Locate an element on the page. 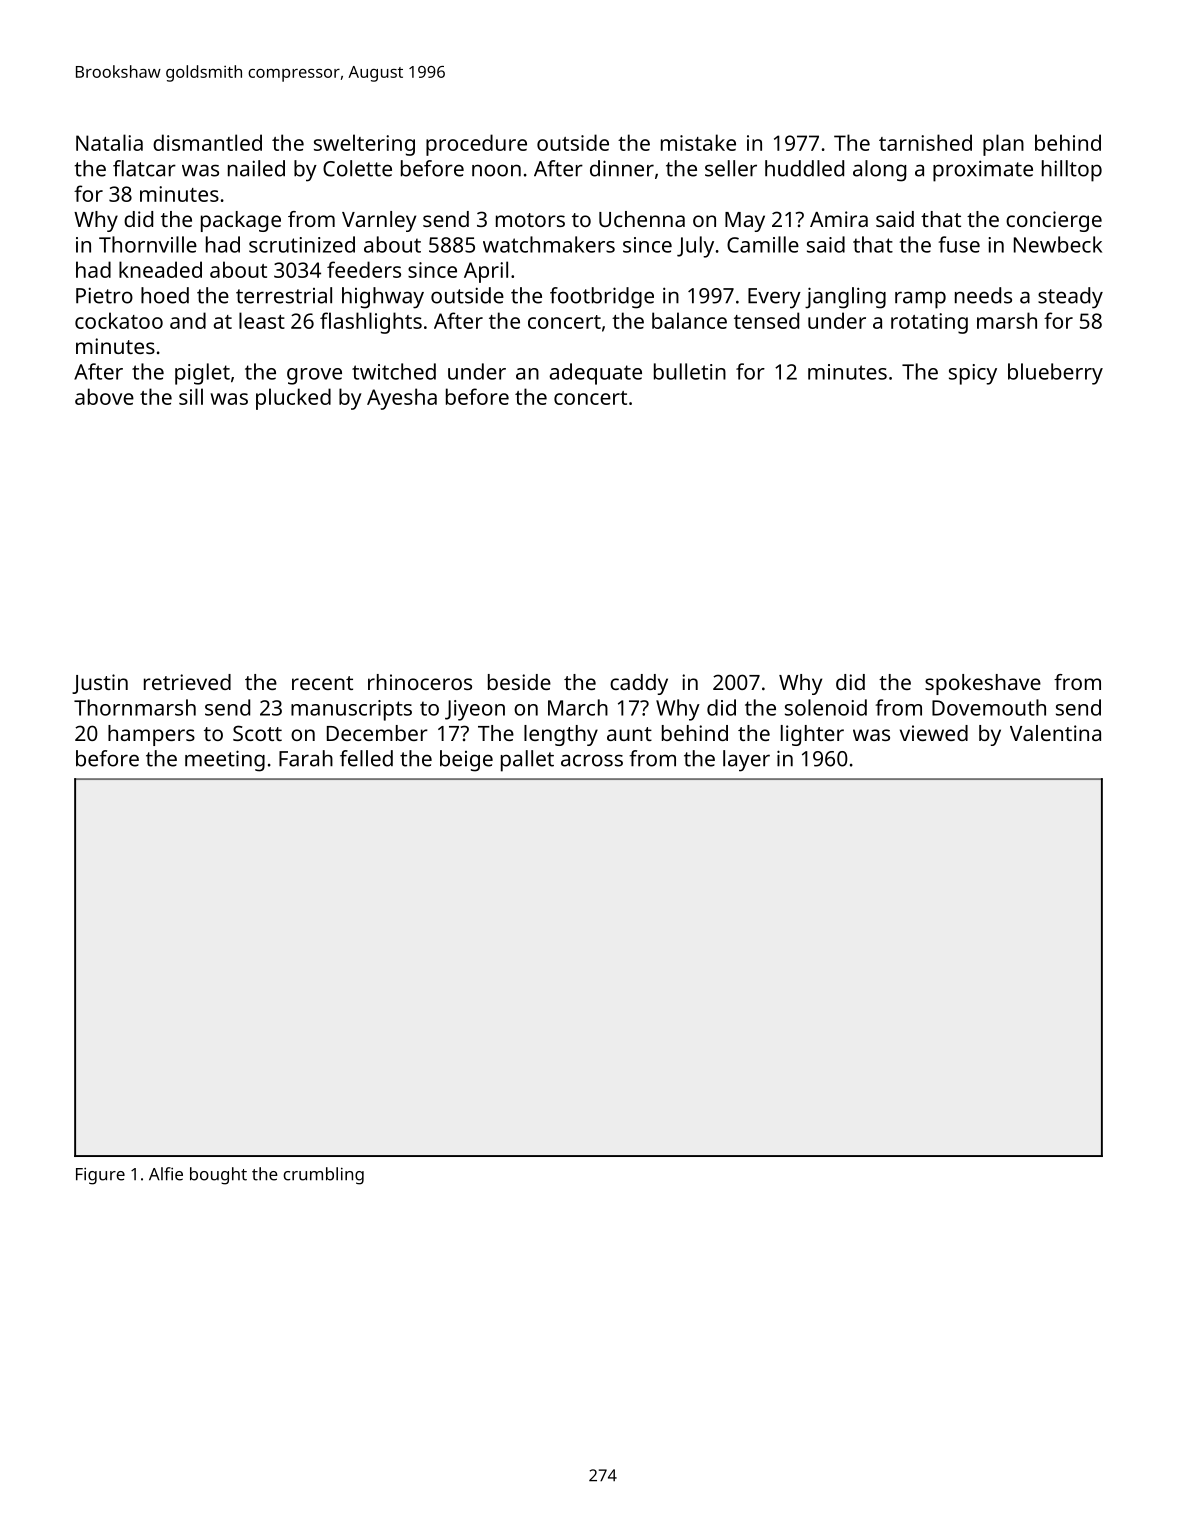  Colette is located at coordinates (357, 168).
